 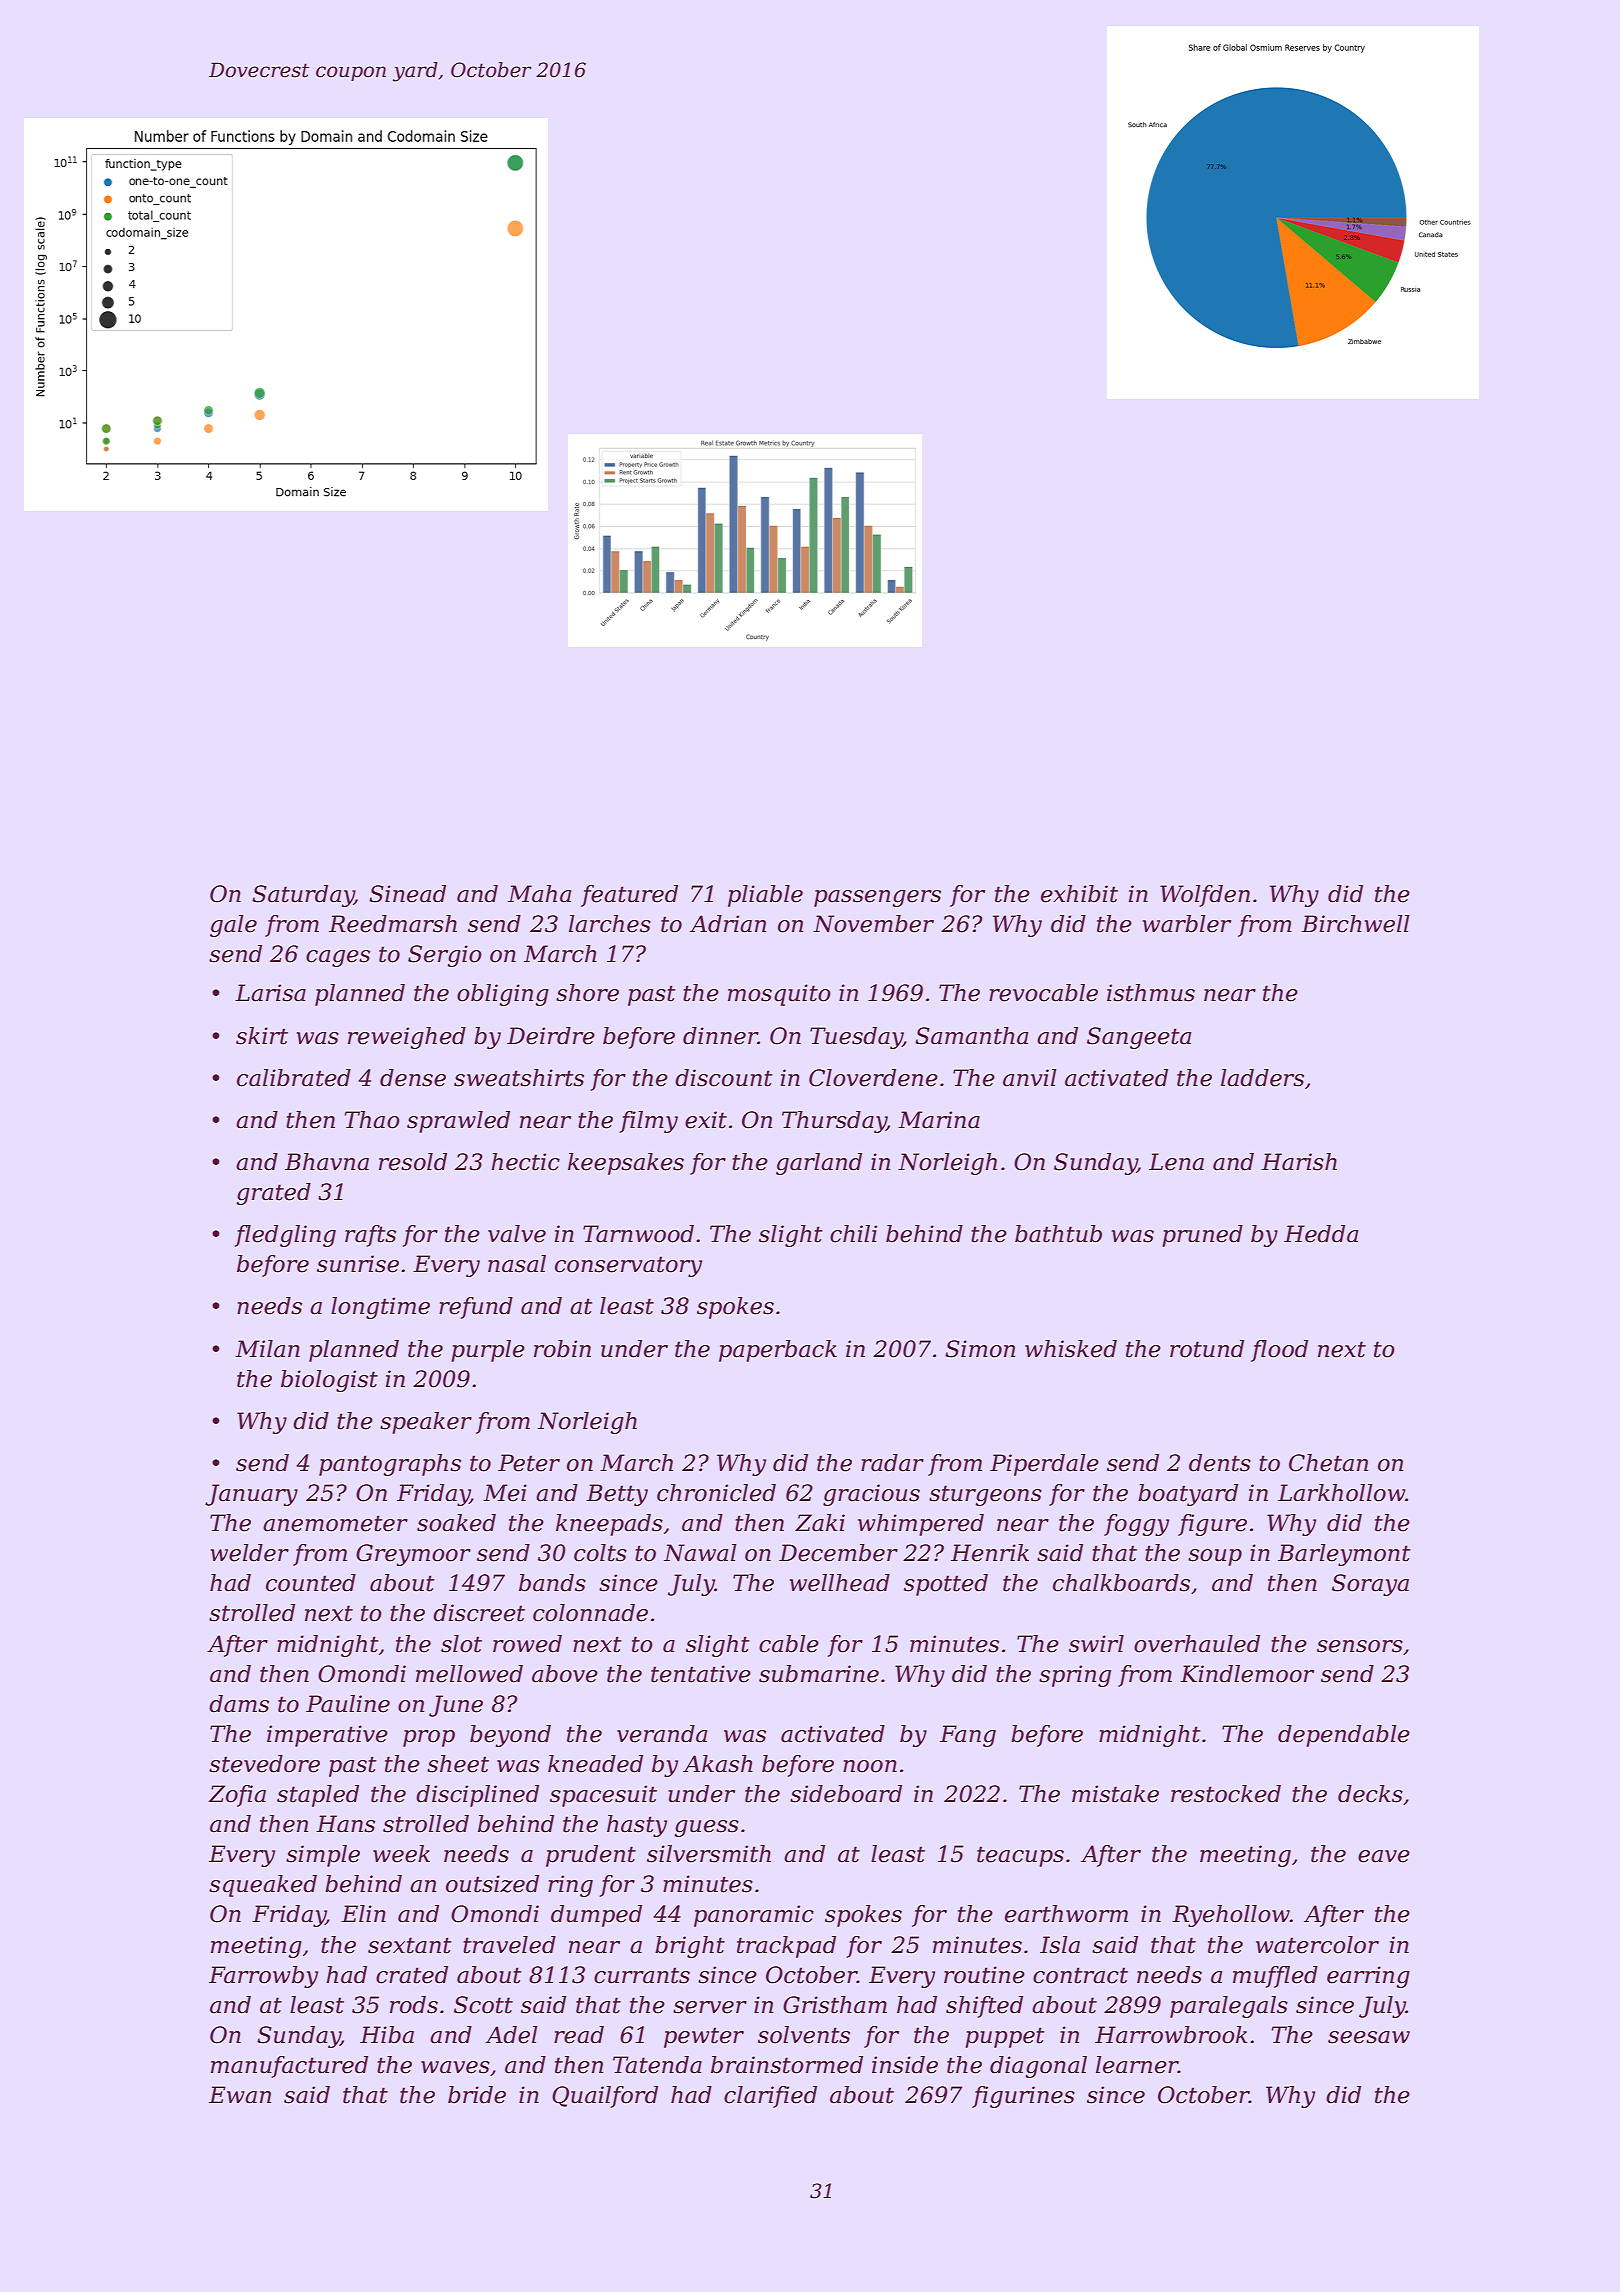 What do you see at coordinates (263, 1977) in the document?
I see `Farrowby` at bounding box center [263, 1977].
